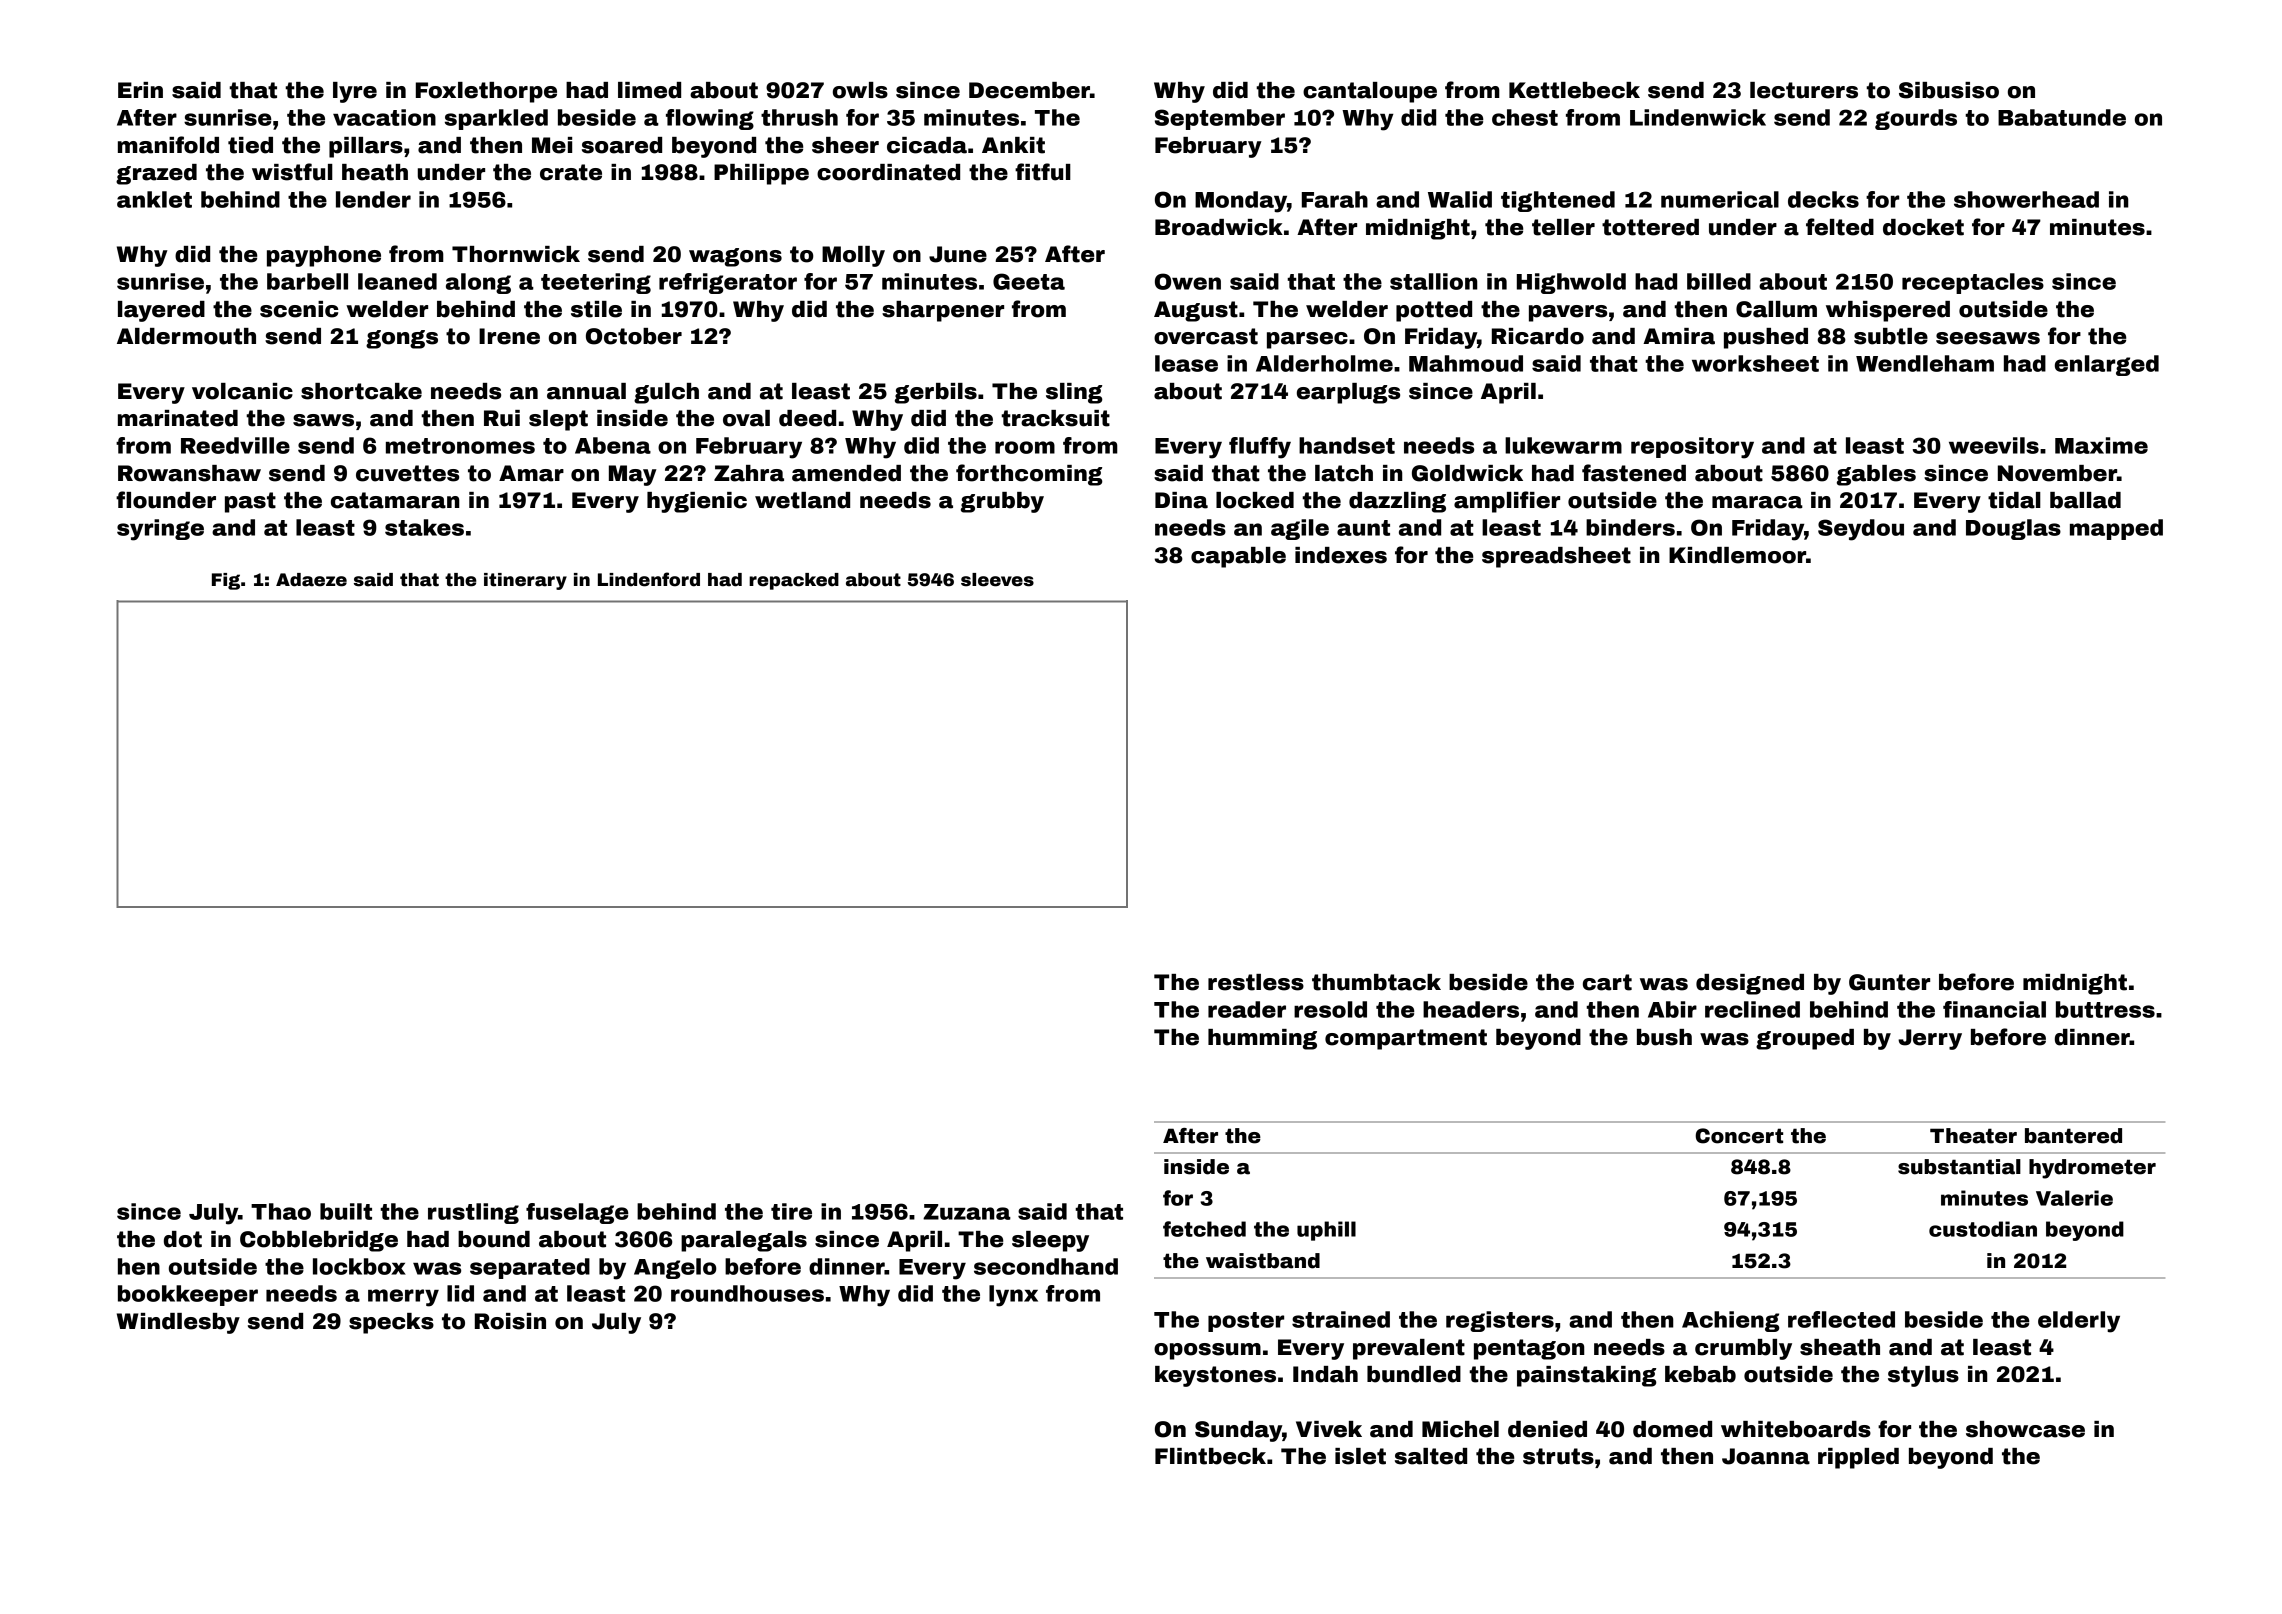 Image resolution: width=2282 pixels, height=1614 pixels. Describe the element at coordinates (1256, 982) in the document. I see `restless` at that location.
